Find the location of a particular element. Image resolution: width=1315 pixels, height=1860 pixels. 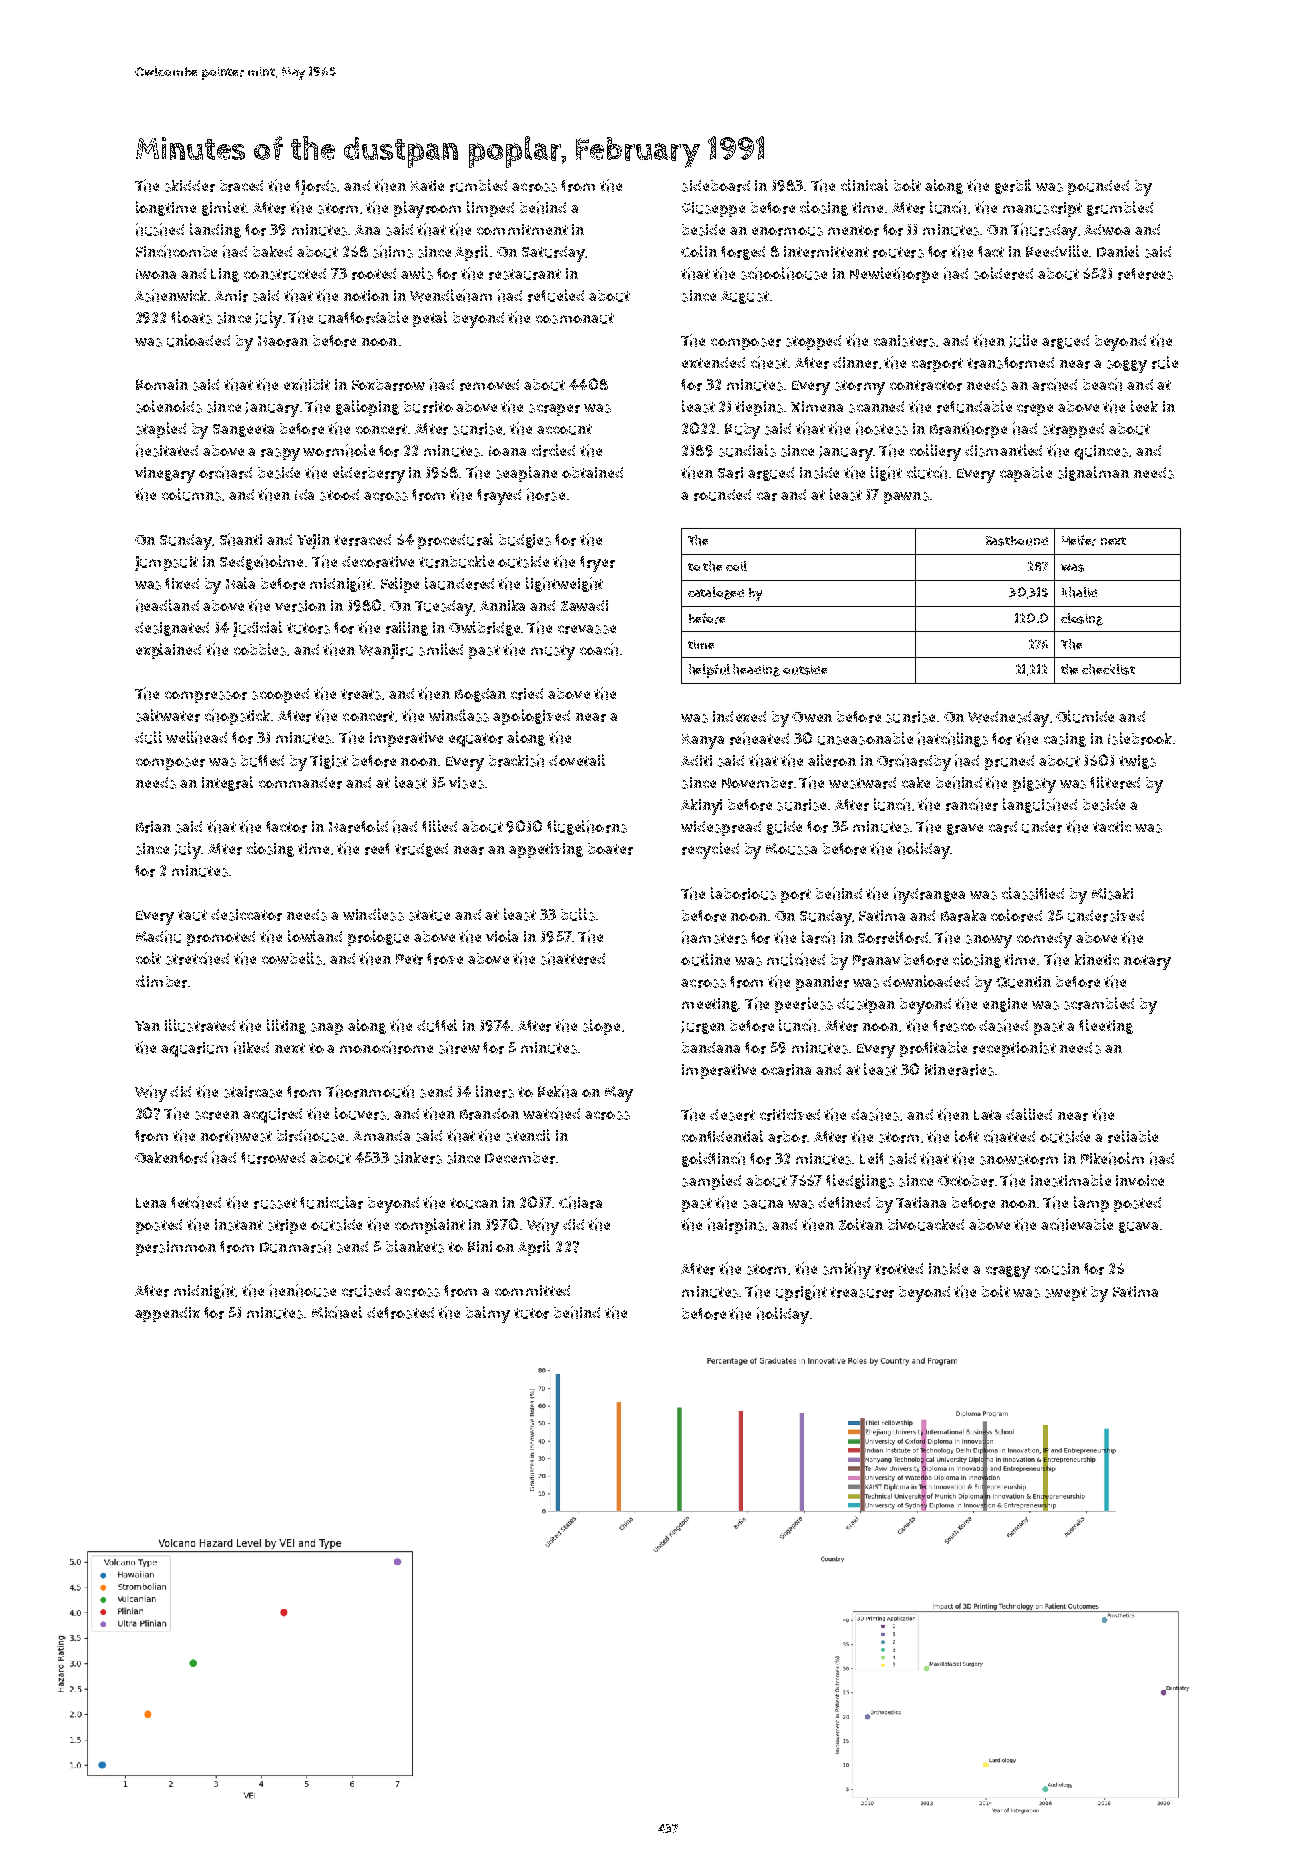

committed is located at coordinates (532, 1290).
